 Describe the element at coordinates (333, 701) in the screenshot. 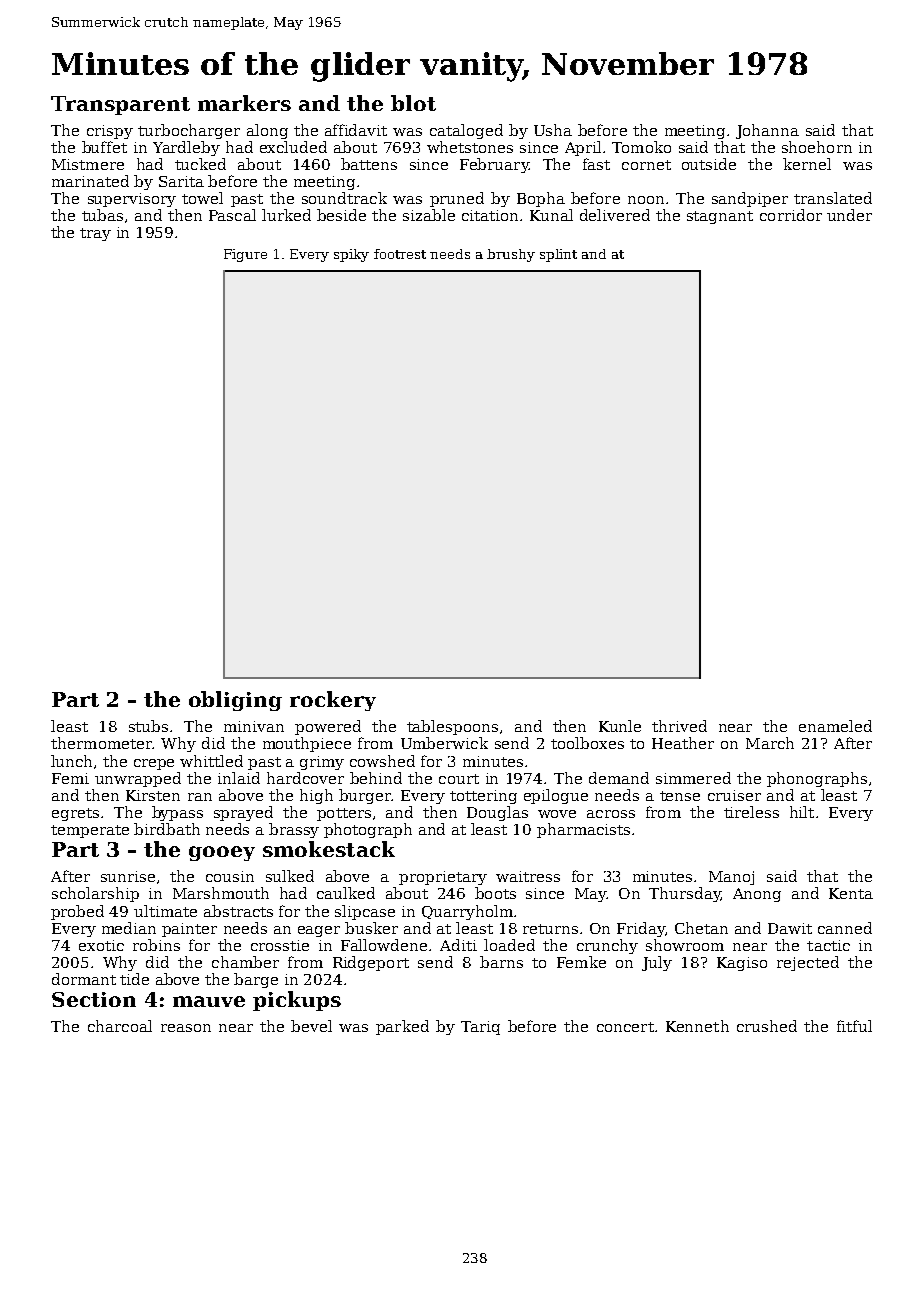

I see `rockery` at that location.
